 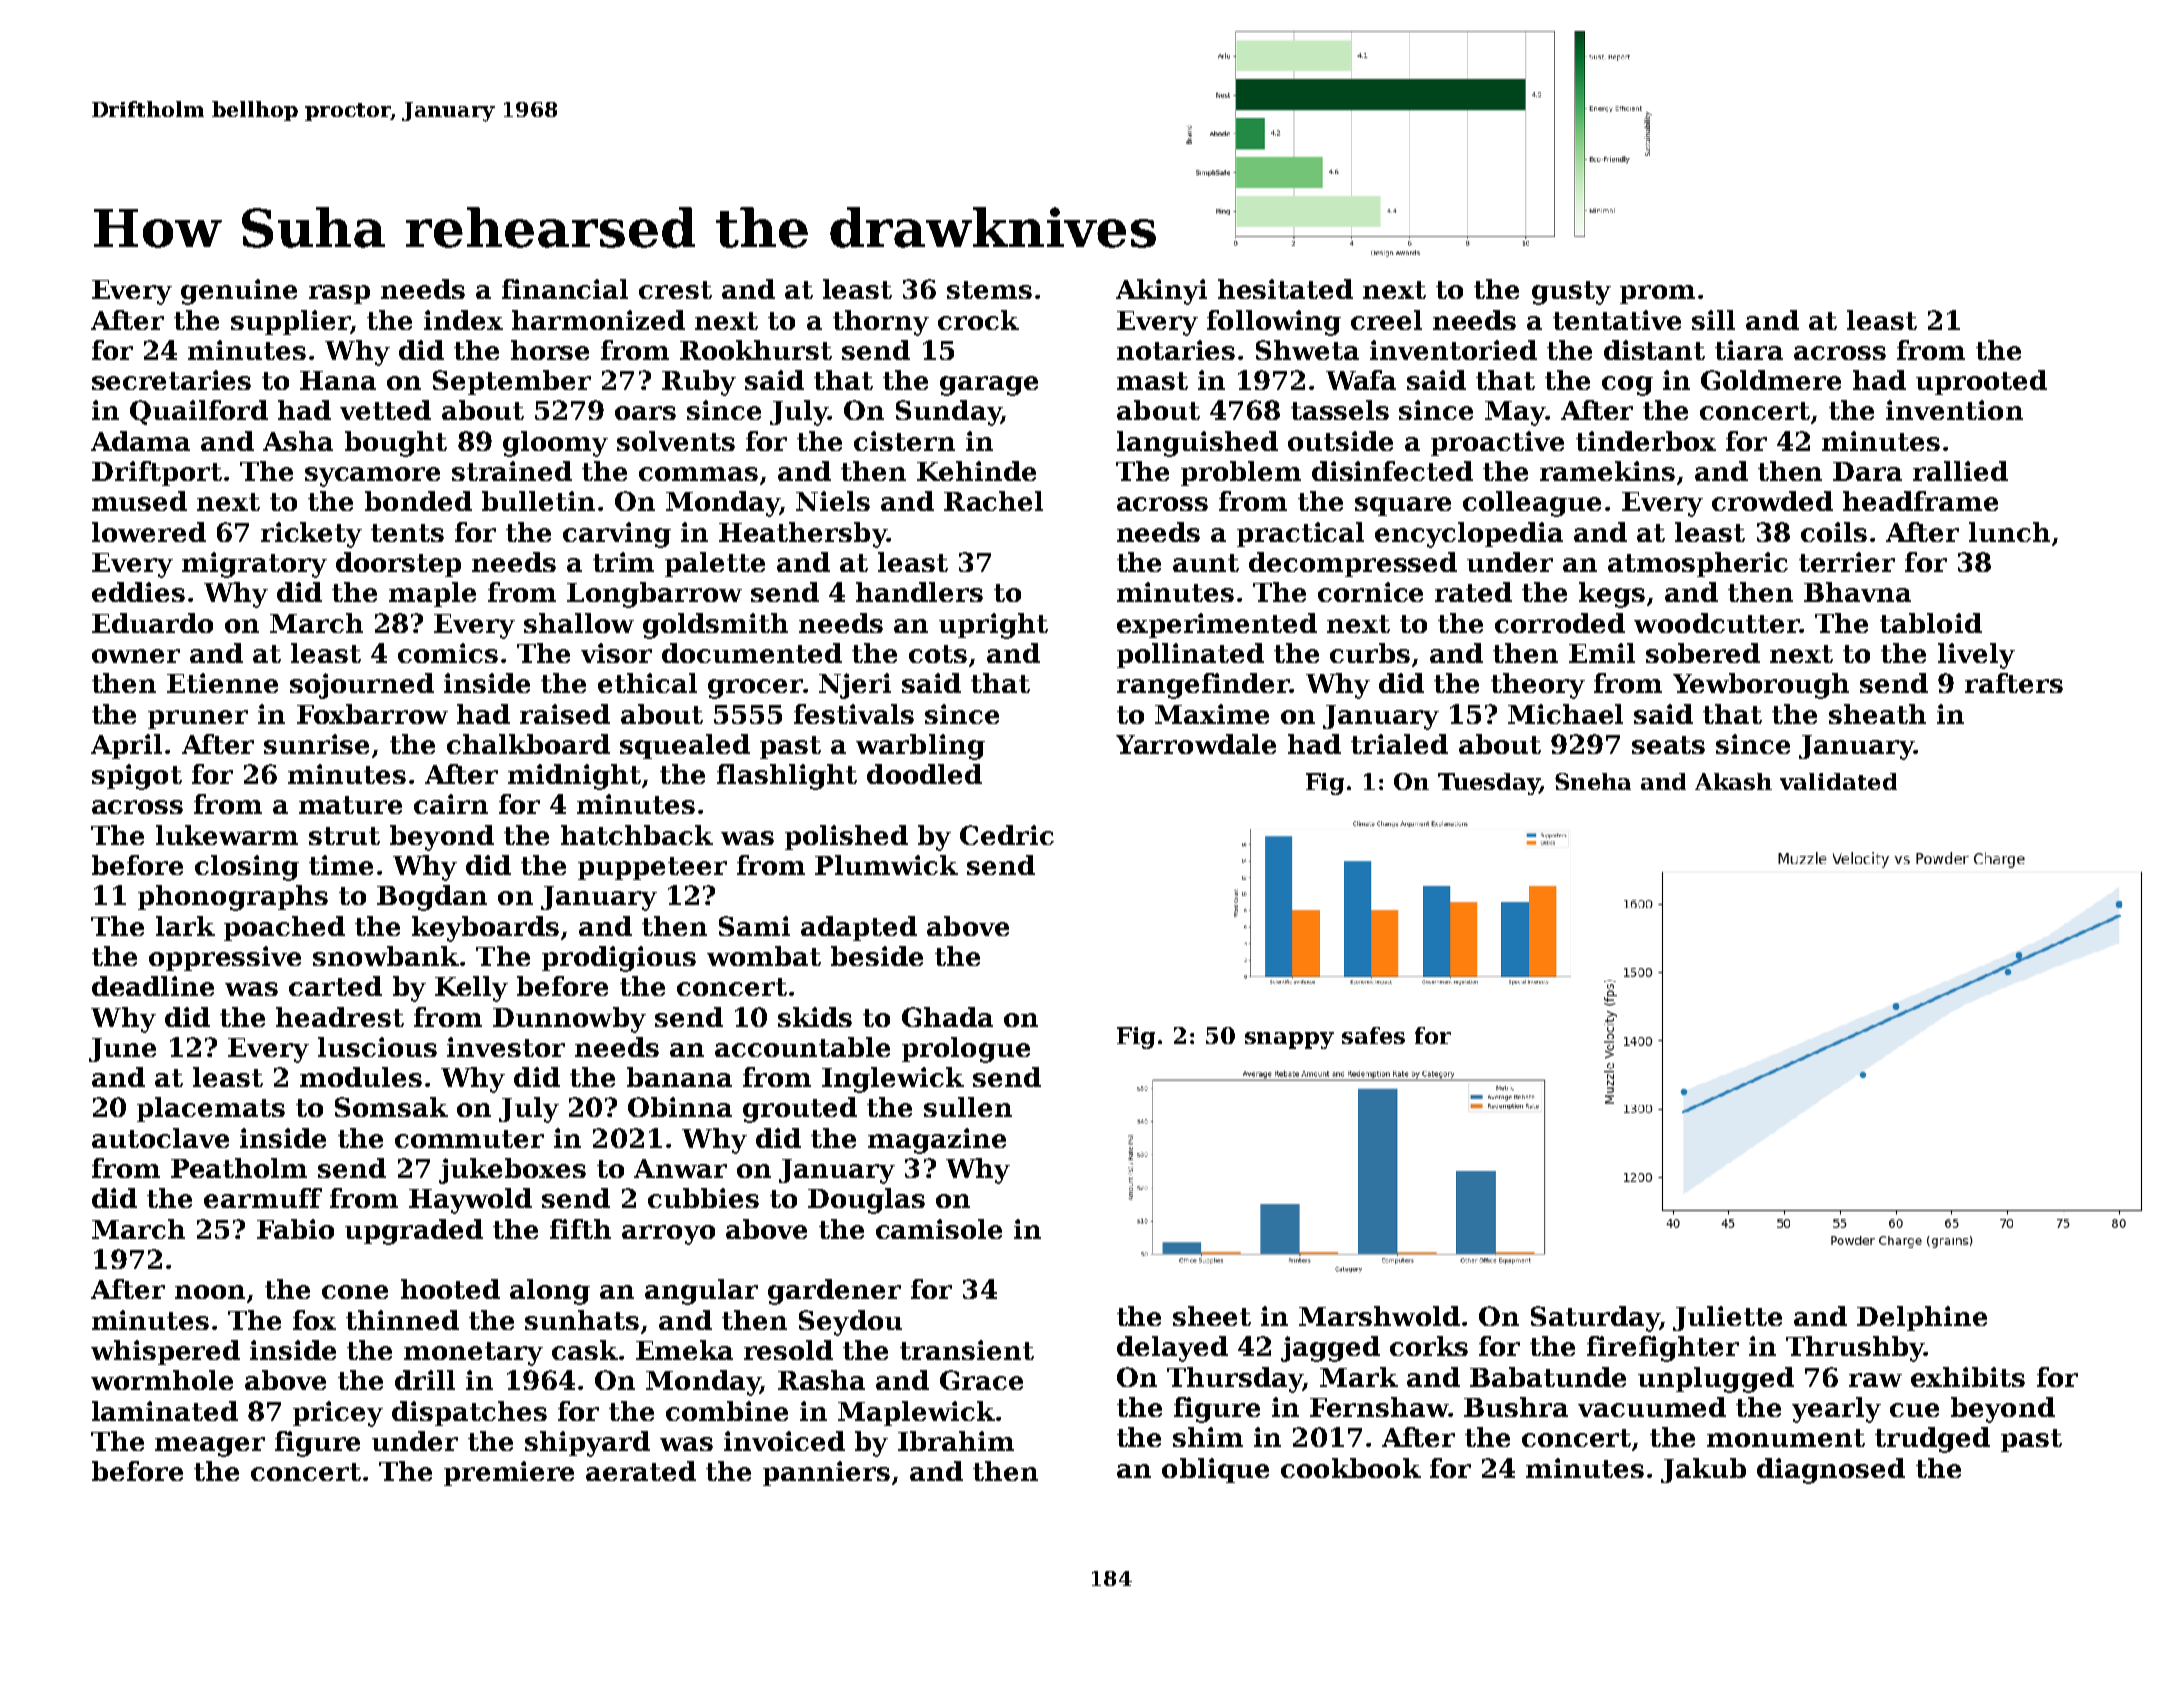 I want to click on Njeri, so click(x=855, y=686).
